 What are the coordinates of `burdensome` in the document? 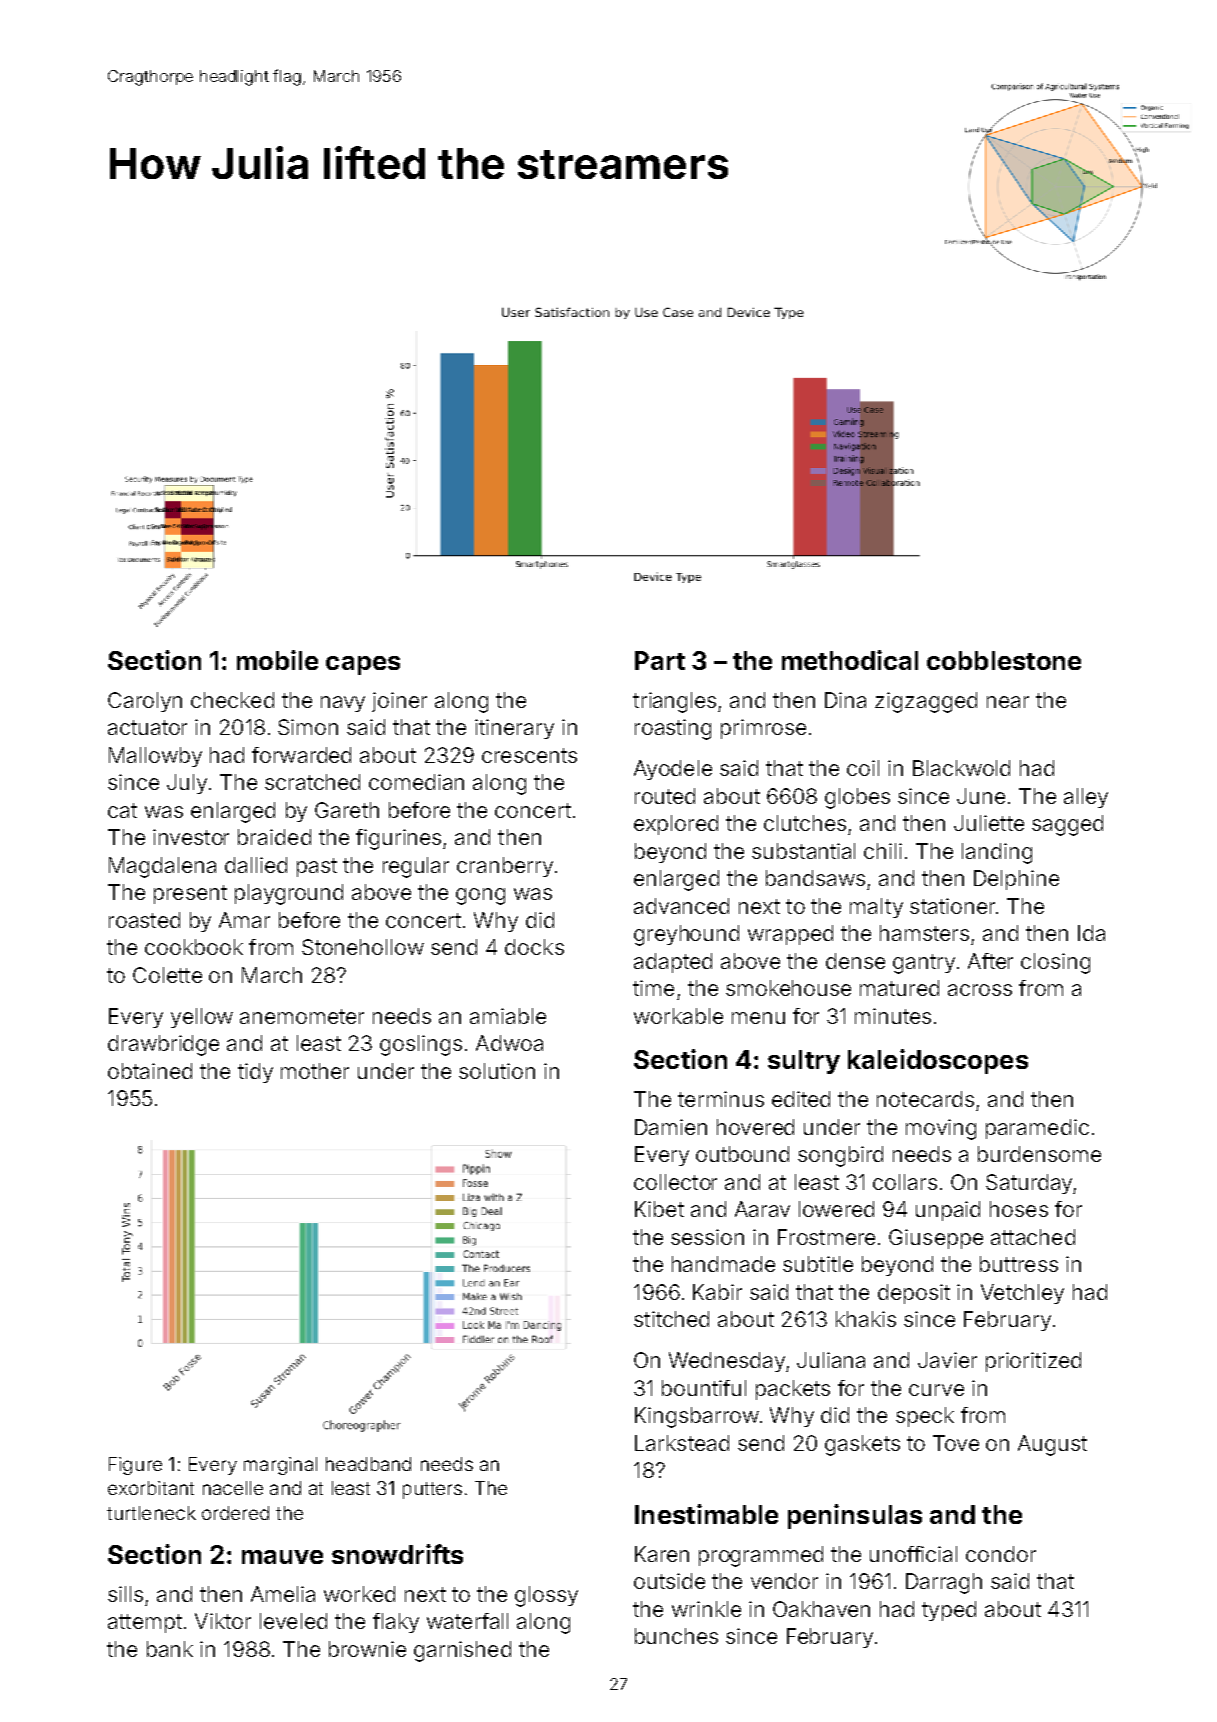 It's located at (1039, 1154).
